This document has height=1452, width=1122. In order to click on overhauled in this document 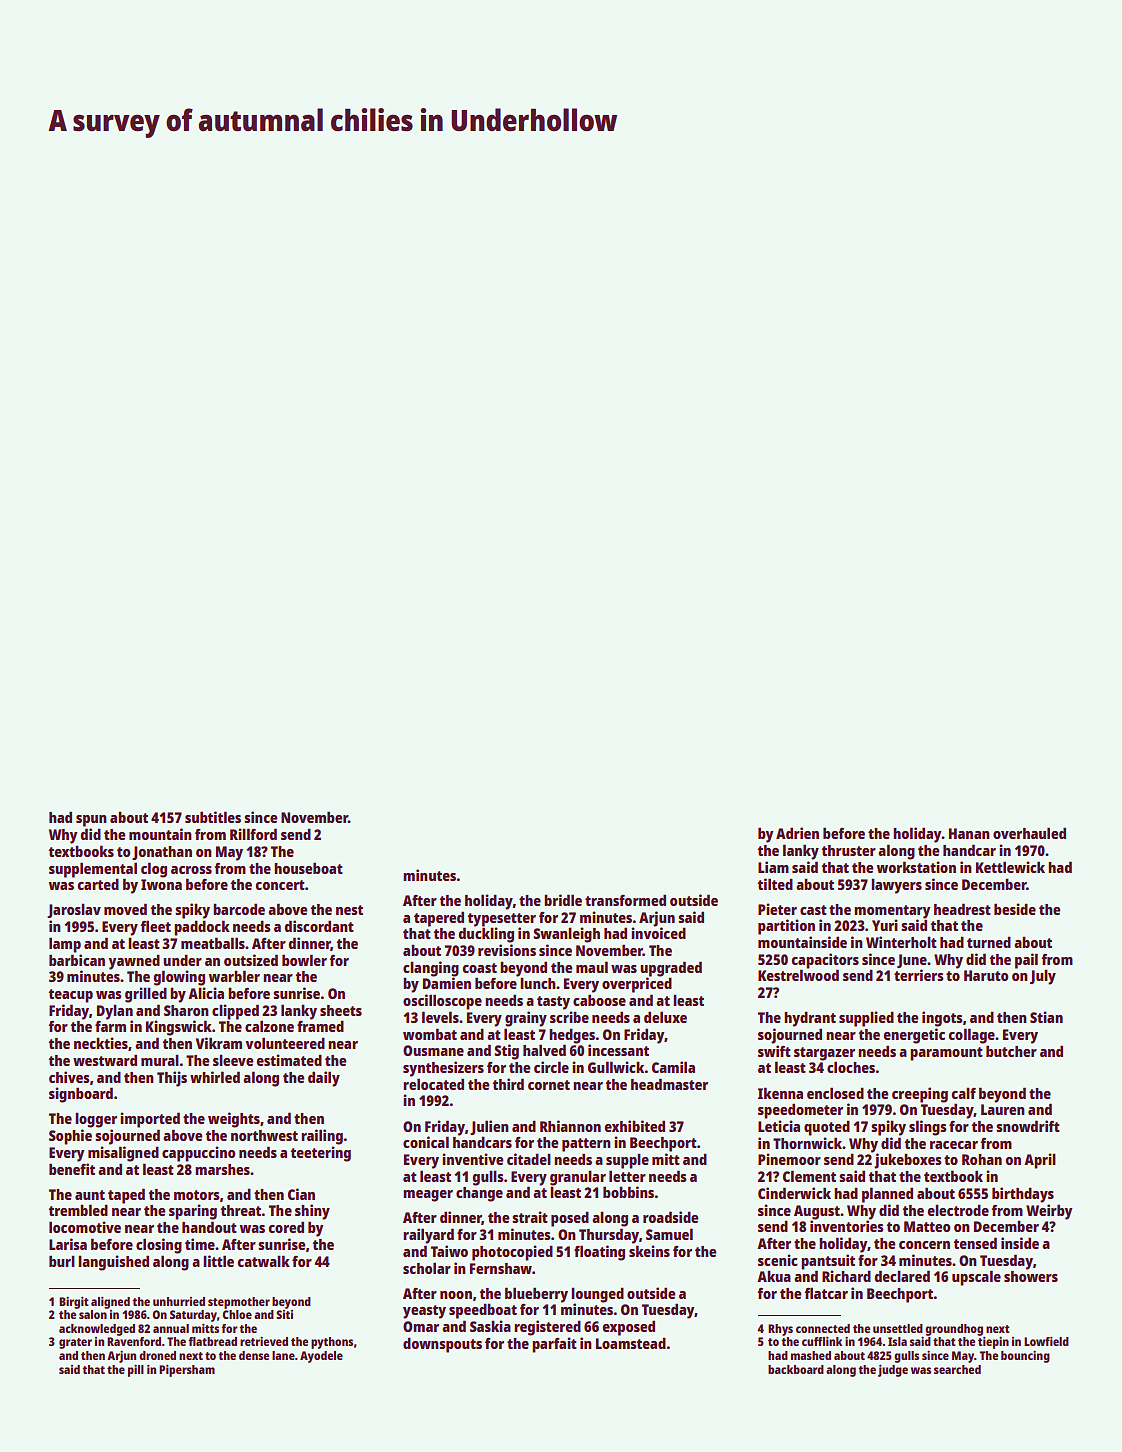, I will do `click(1029, 833)`.
